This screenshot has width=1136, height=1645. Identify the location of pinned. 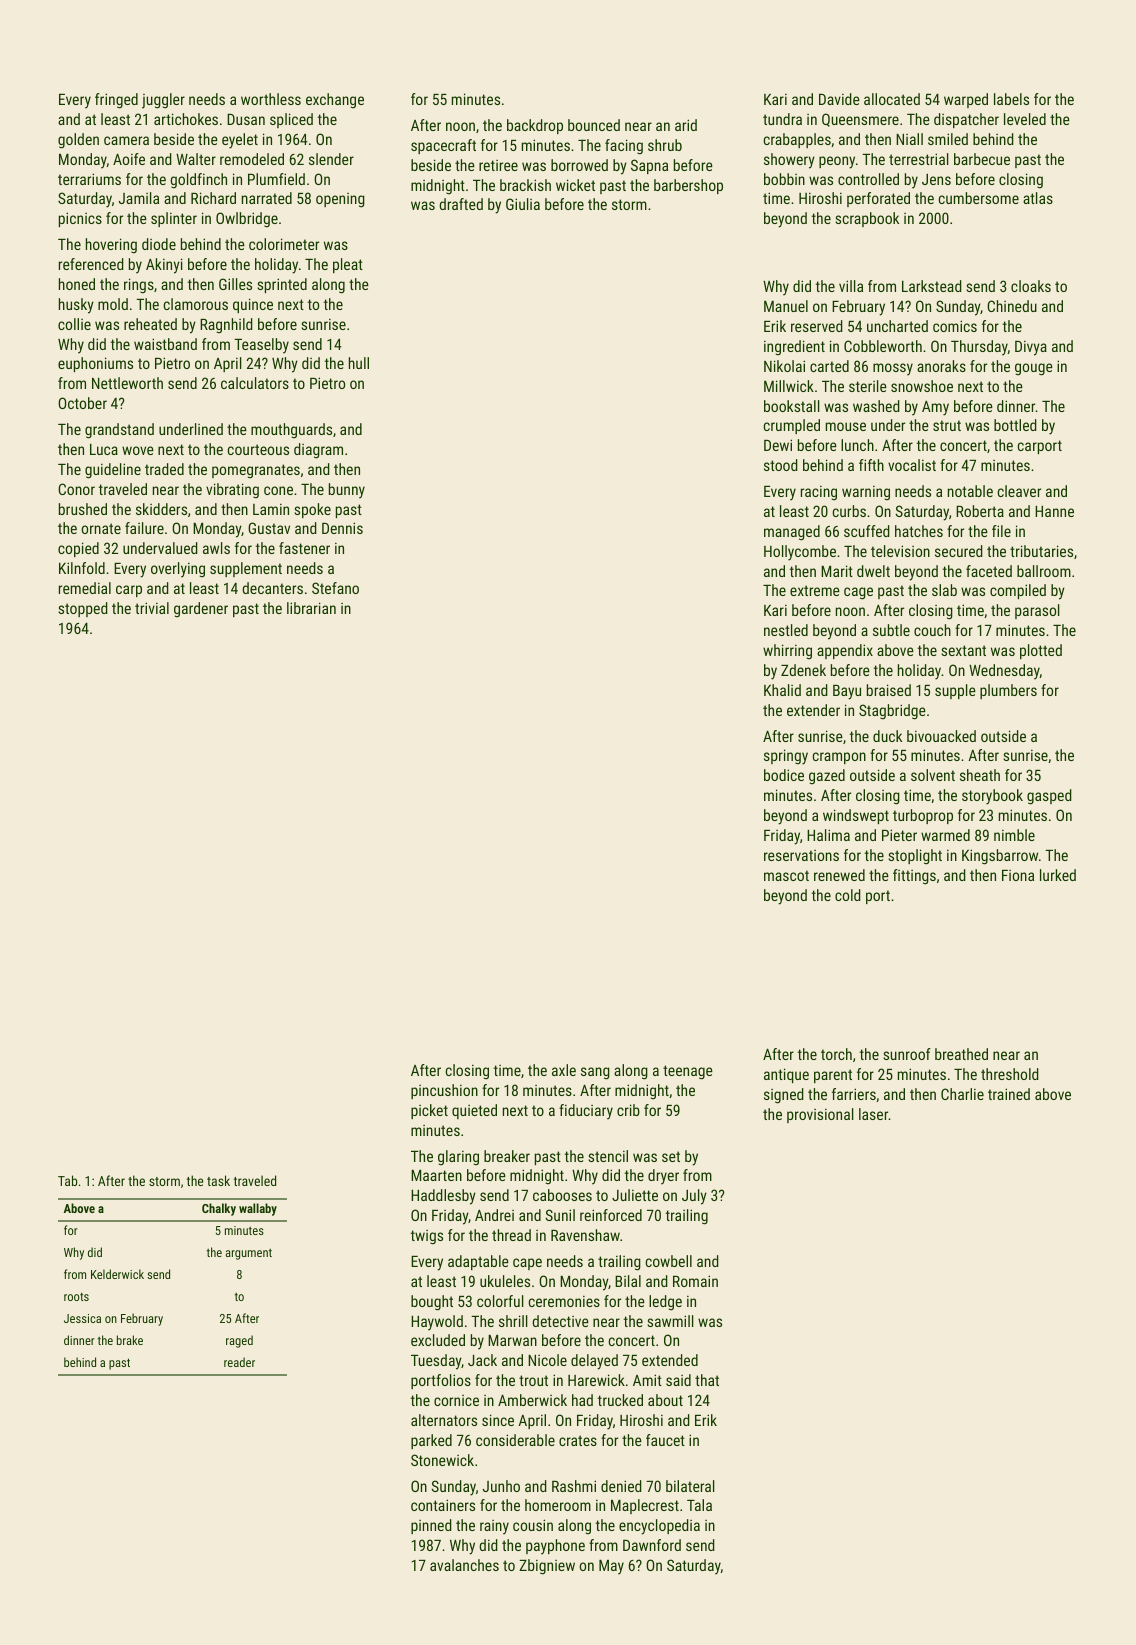
(431, 1526).
